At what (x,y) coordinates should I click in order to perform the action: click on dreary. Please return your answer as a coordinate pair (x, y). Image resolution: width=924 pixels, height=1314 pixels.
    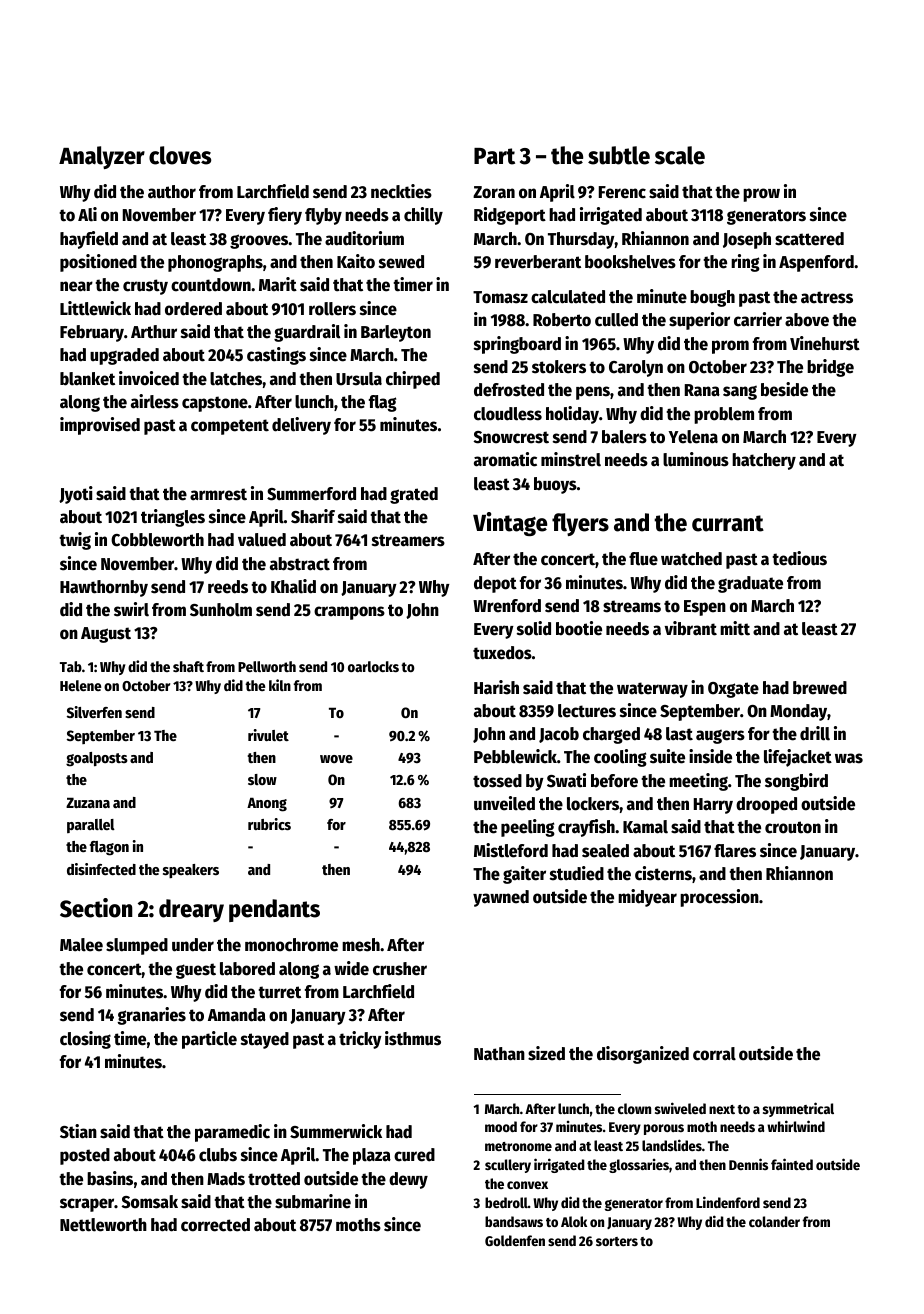
    Looking at the image, I should click on (191, 910).
